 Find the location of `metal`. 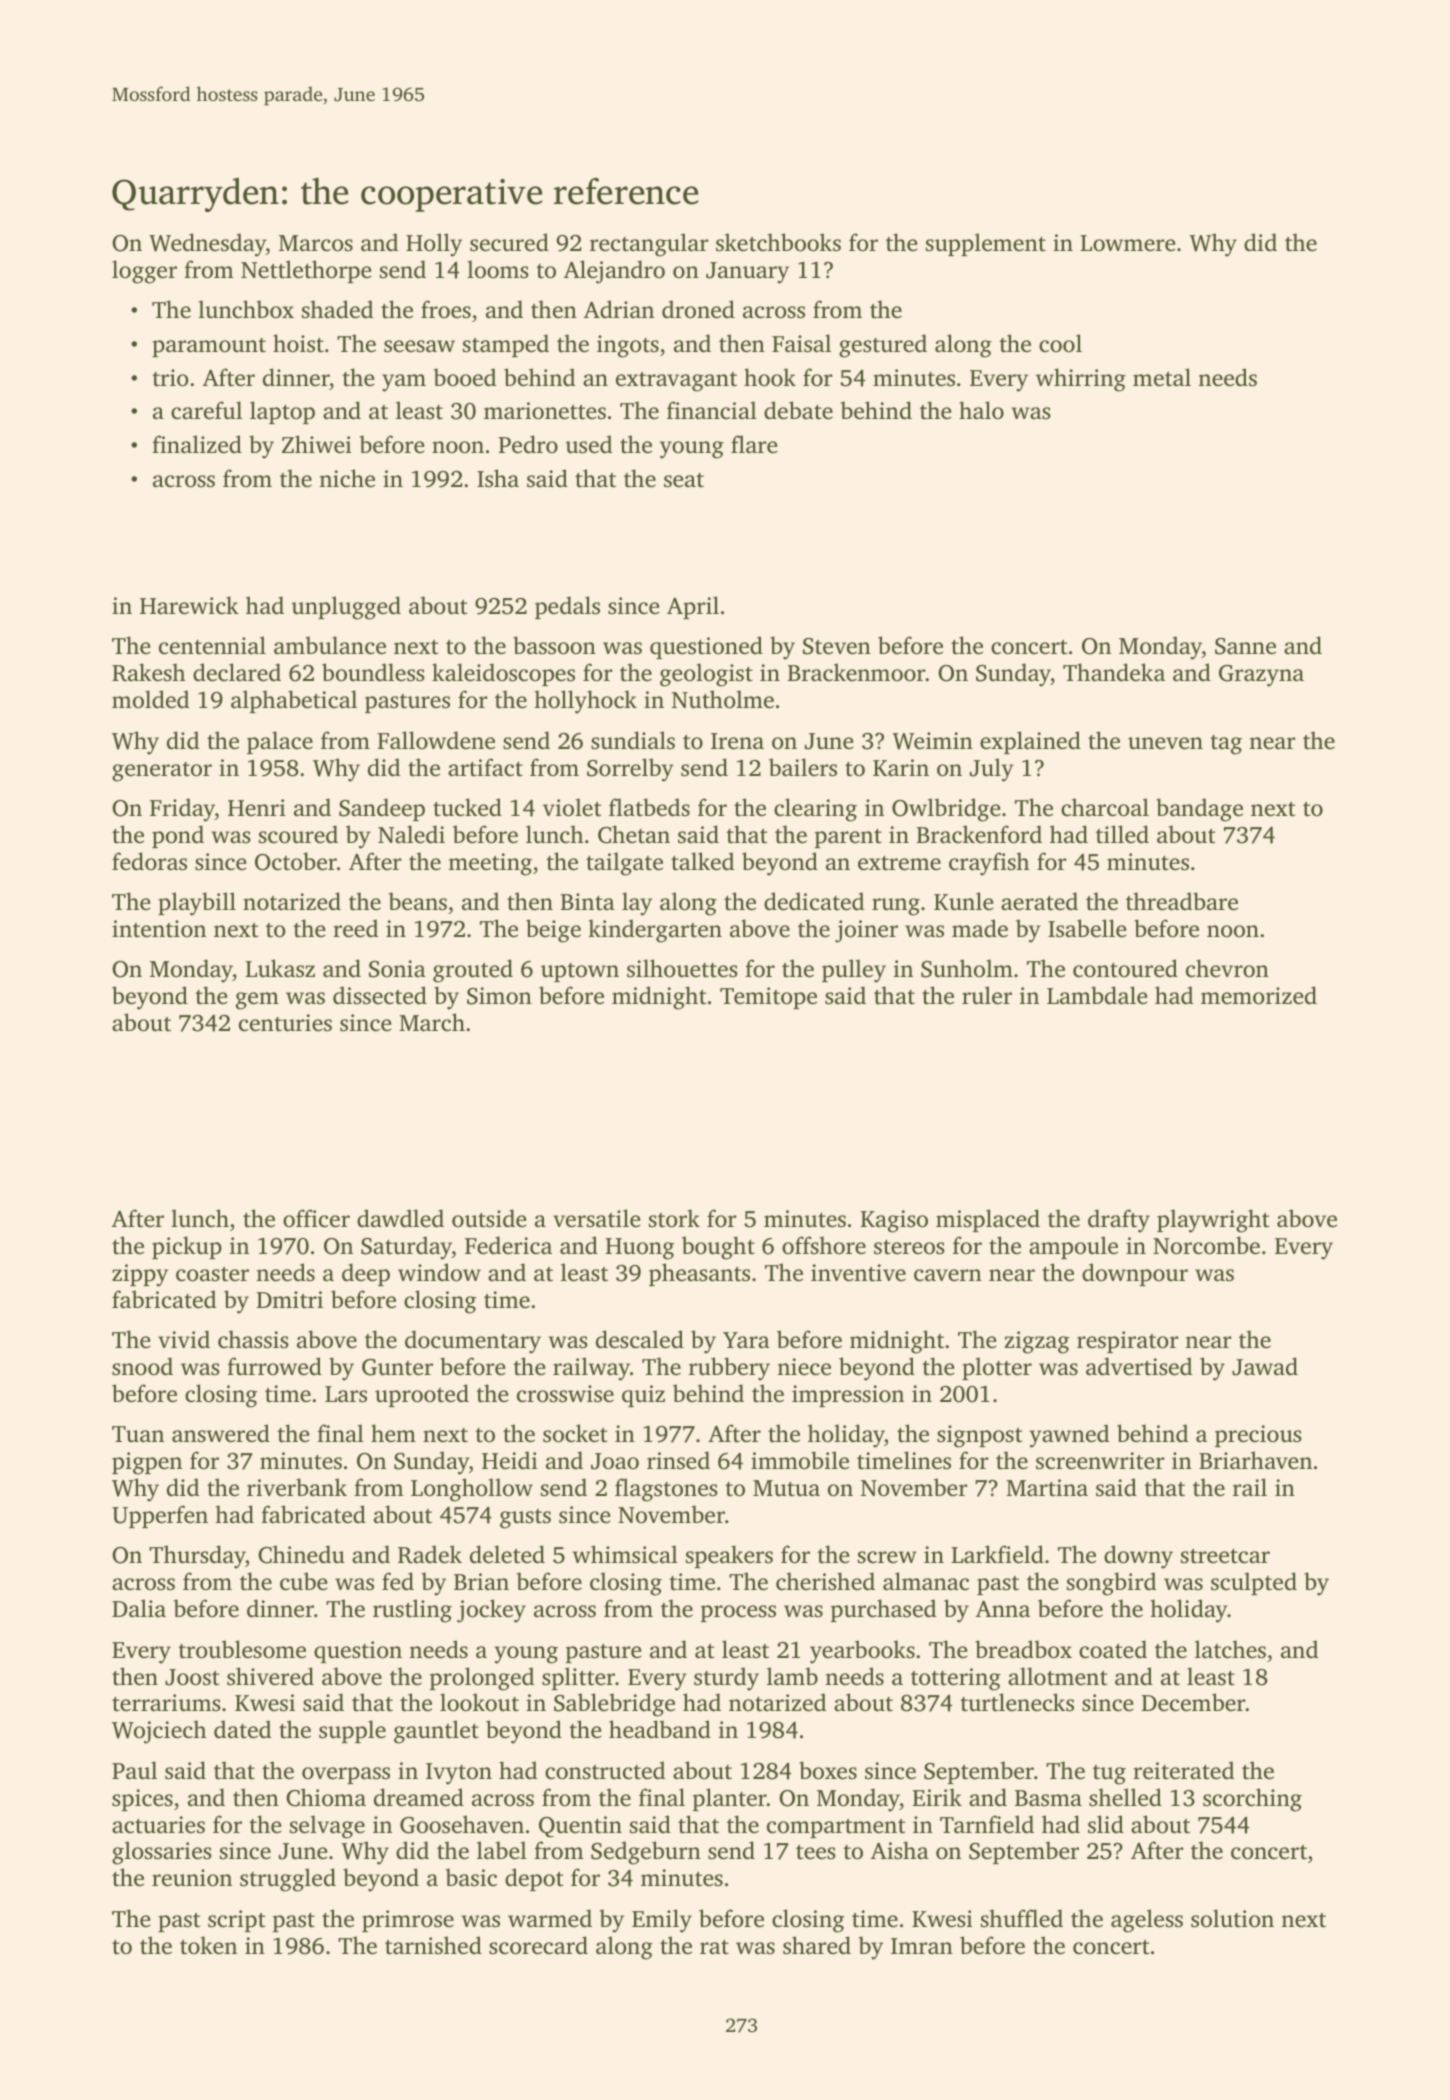

metal is located at coordinates (1162, 377).
